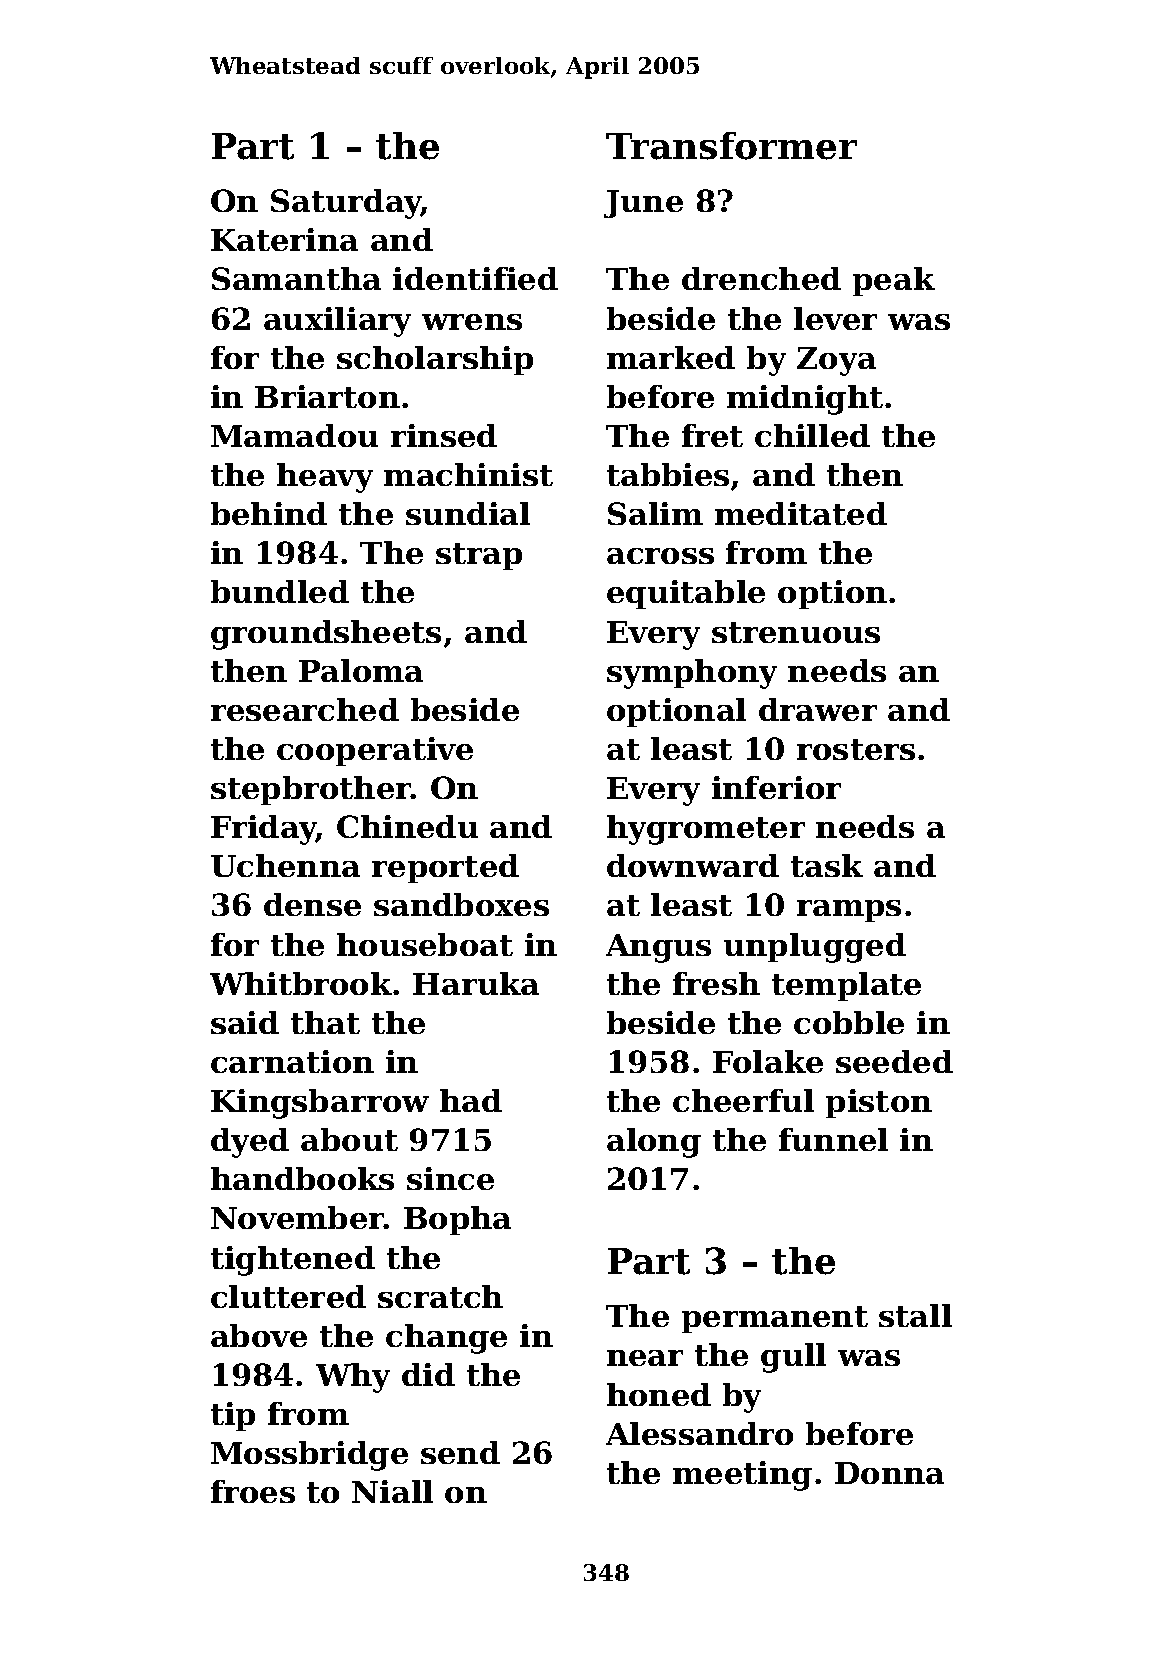 The height and width of the screenshot is (1654, 1165). What do you see at coordinates (643, 204) in the screenshot?
I see `June` at bounding box center [643, 204].
